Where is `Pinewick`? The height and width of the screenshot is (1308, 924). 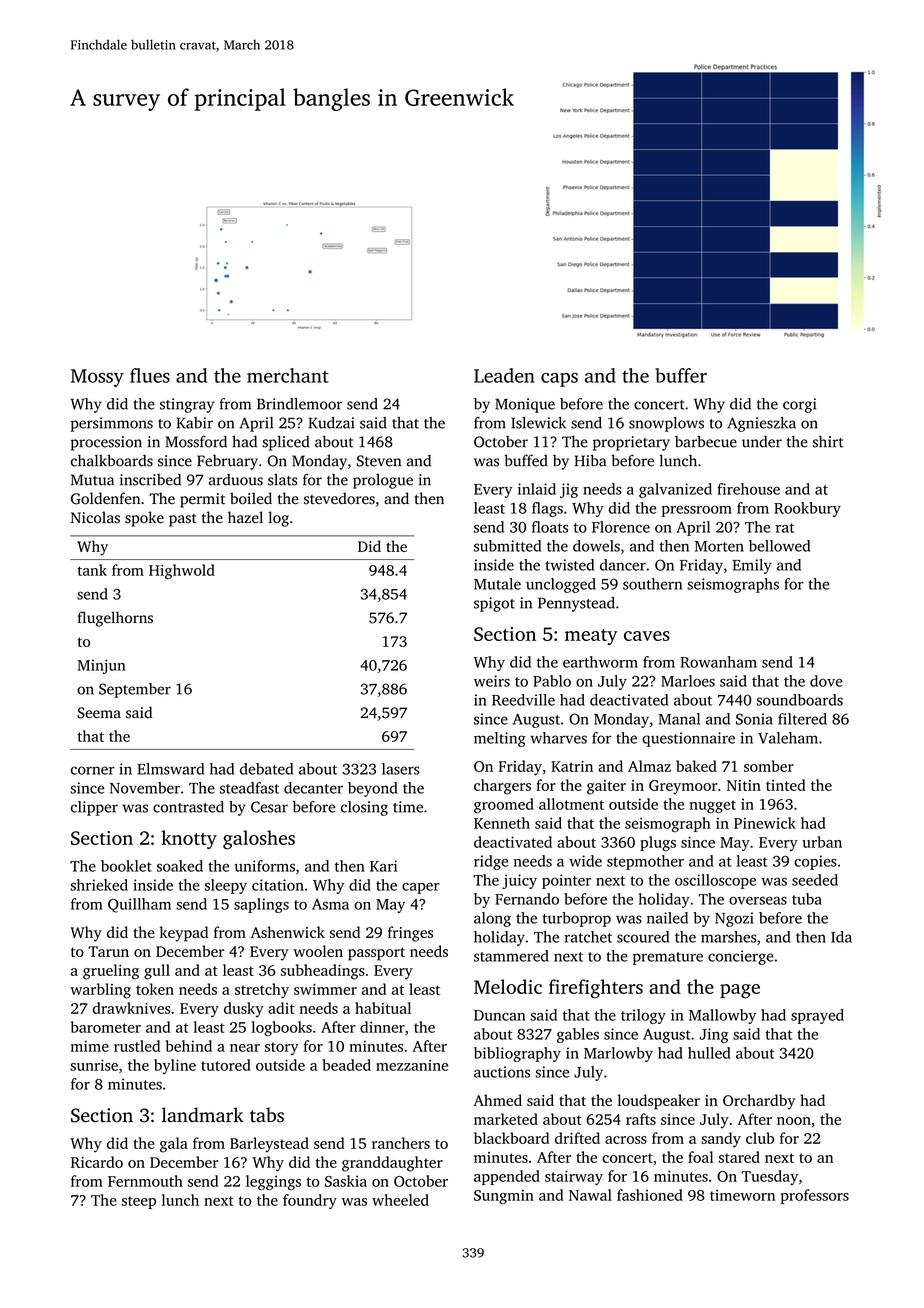 Pinewick is located at coordinates (765, 823).
